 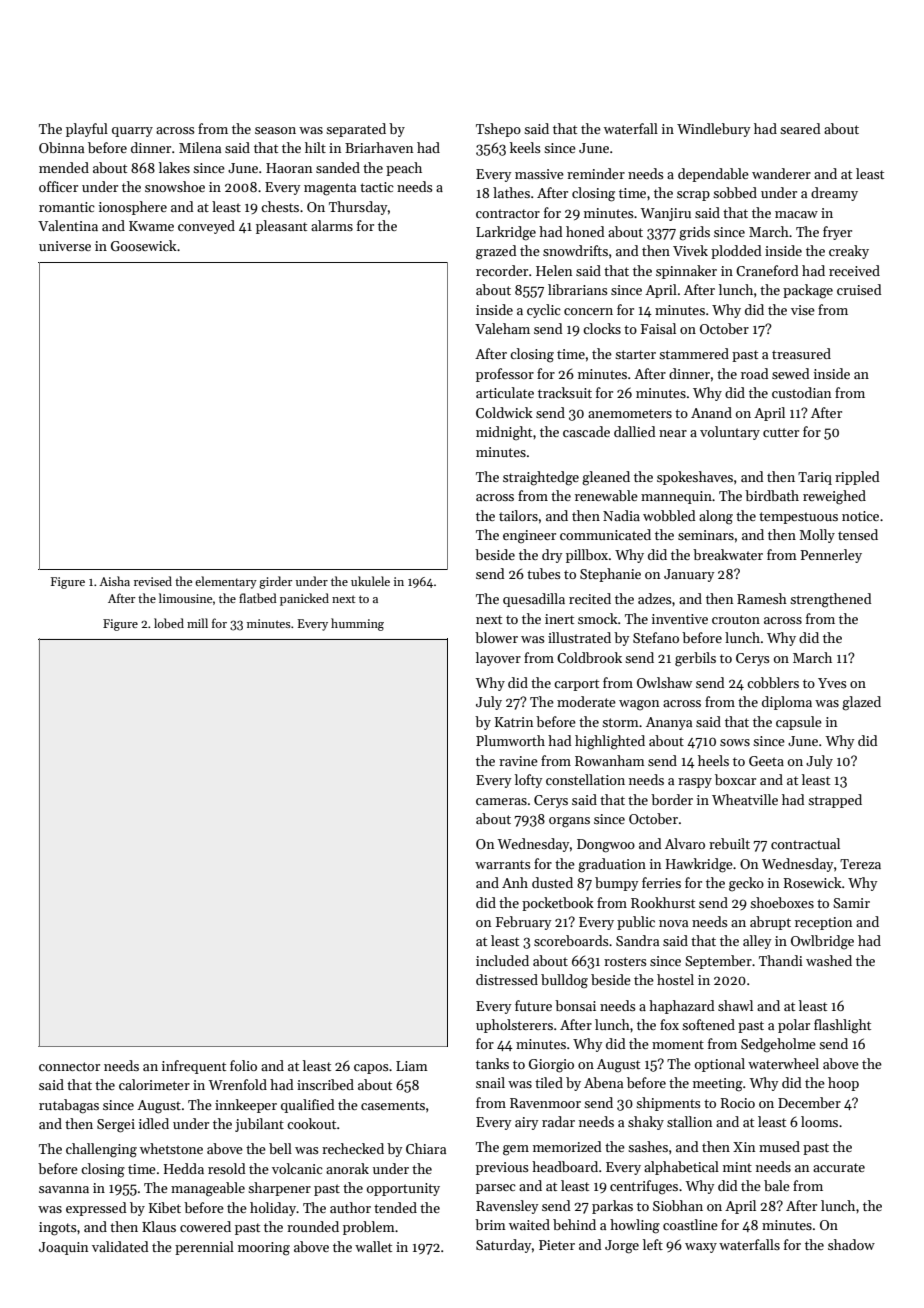 I want to click on shadow, so click(x=851, y=1244).
